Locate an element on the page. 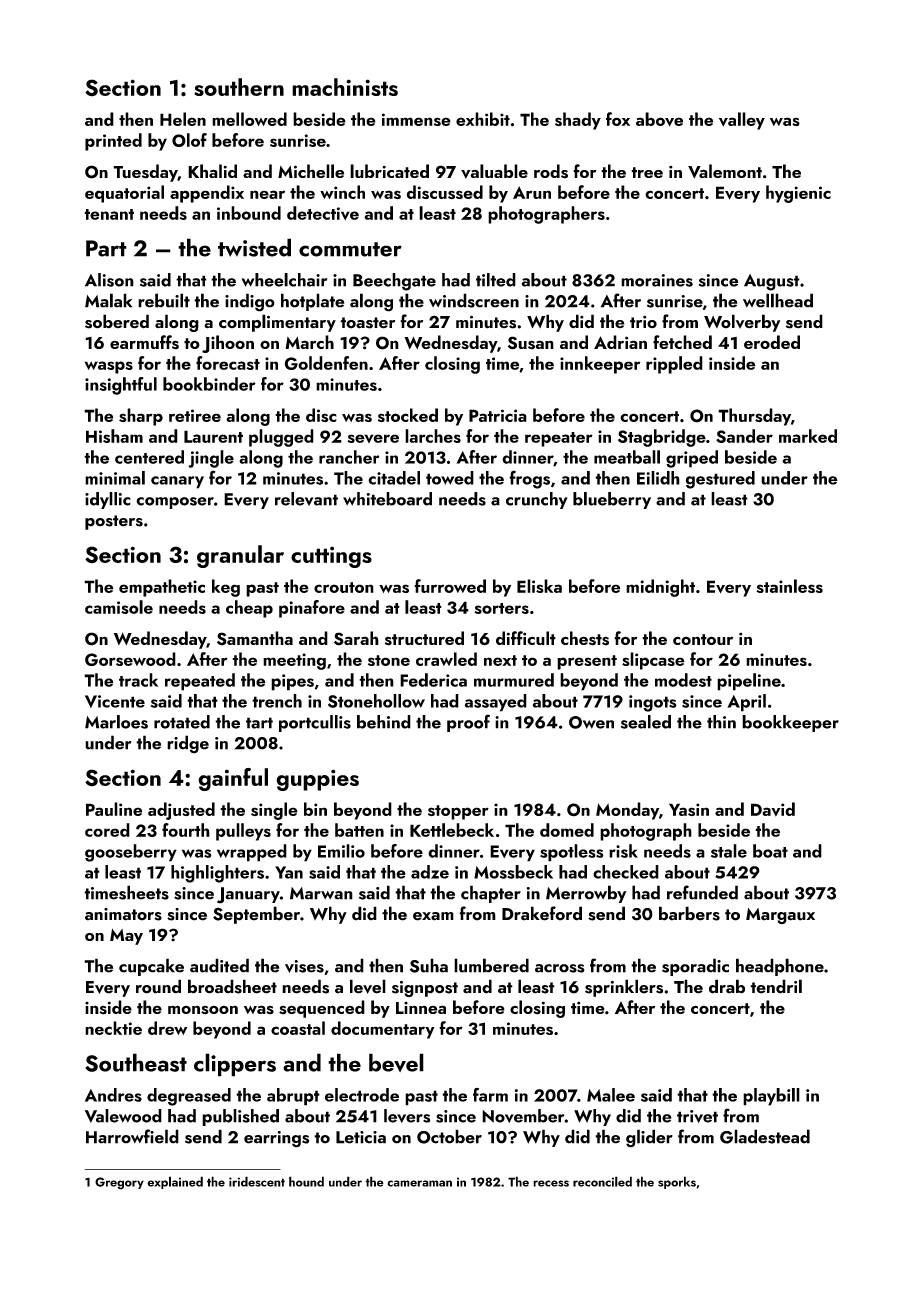  sporks is located at coordinates (677, 1182).
